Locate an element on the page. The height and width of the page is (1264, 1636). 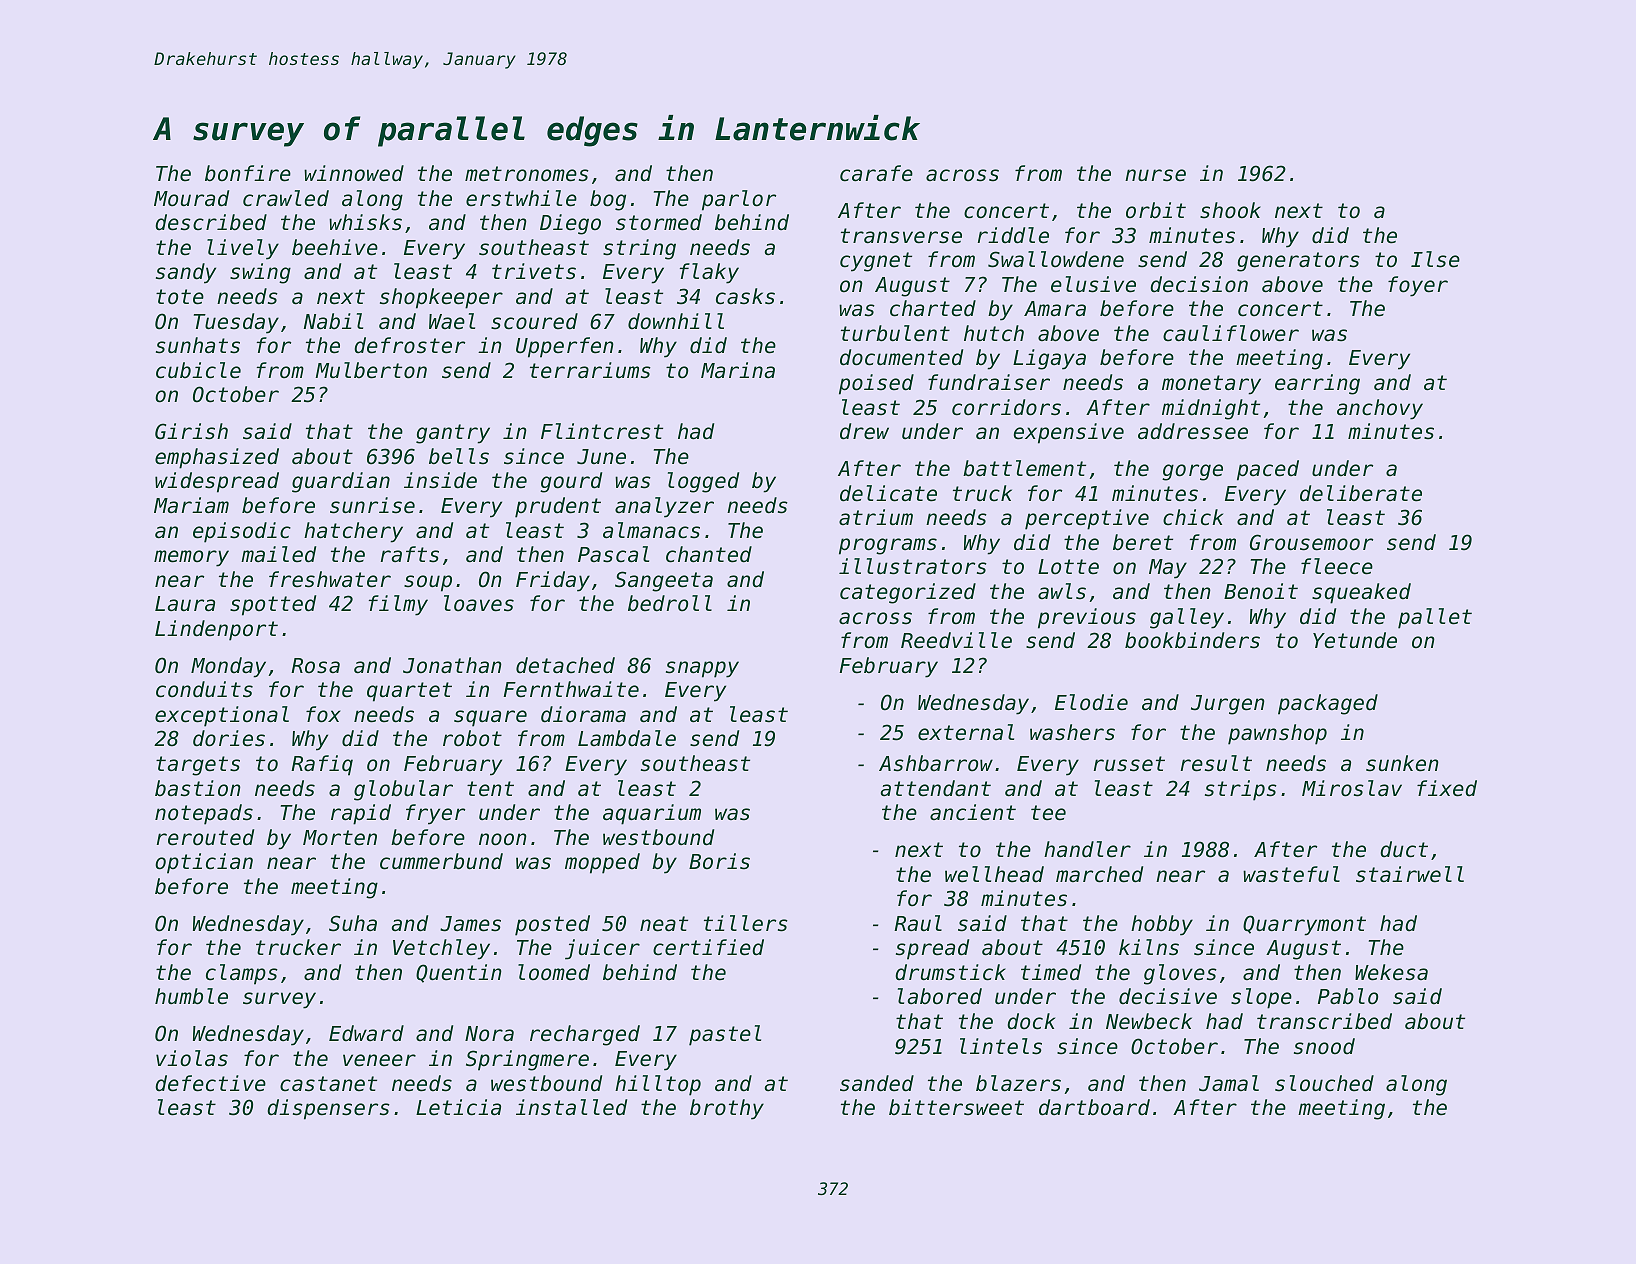
dispensers is located at coordinates (328, 1109).
